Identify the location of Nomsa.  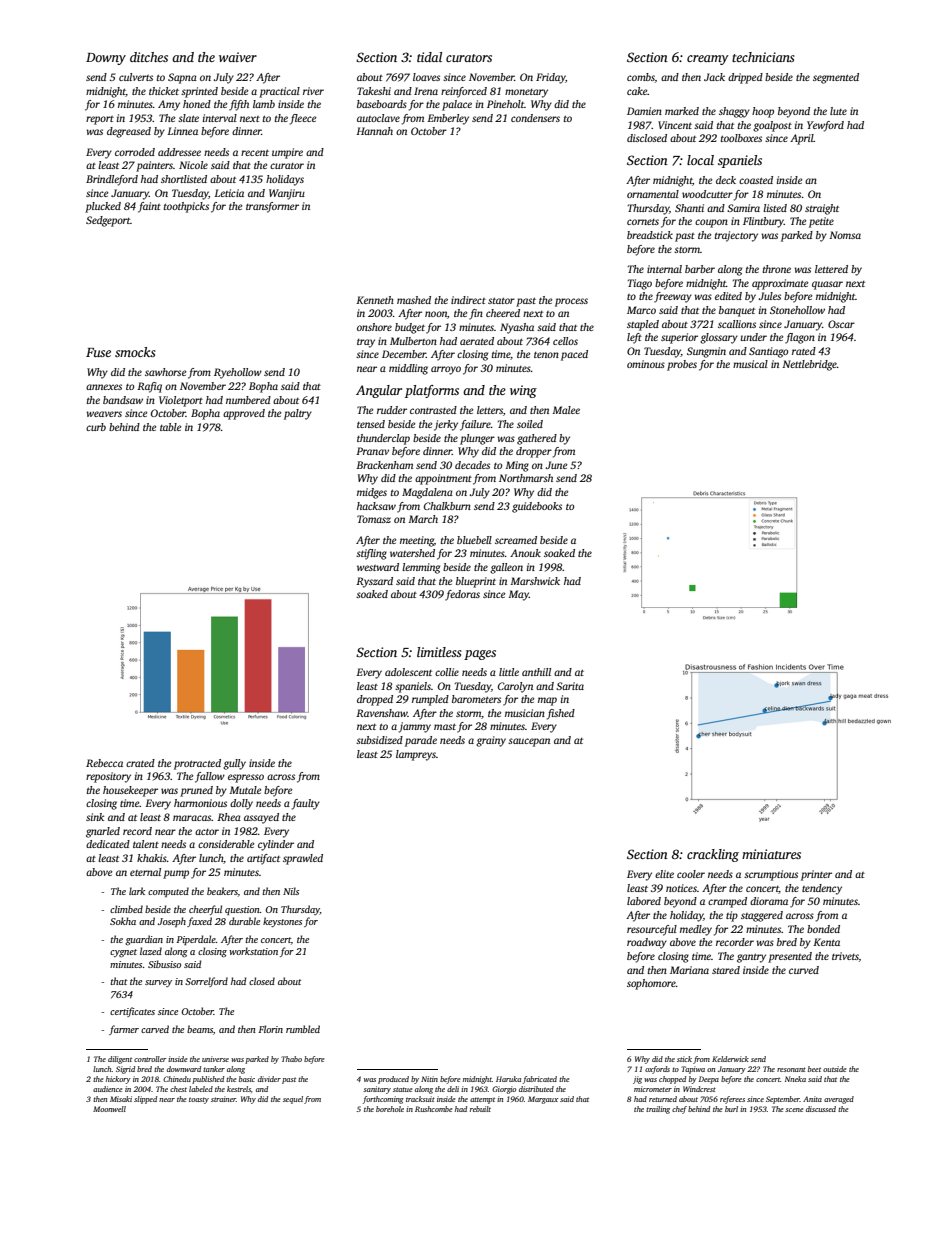
(845, 235).
